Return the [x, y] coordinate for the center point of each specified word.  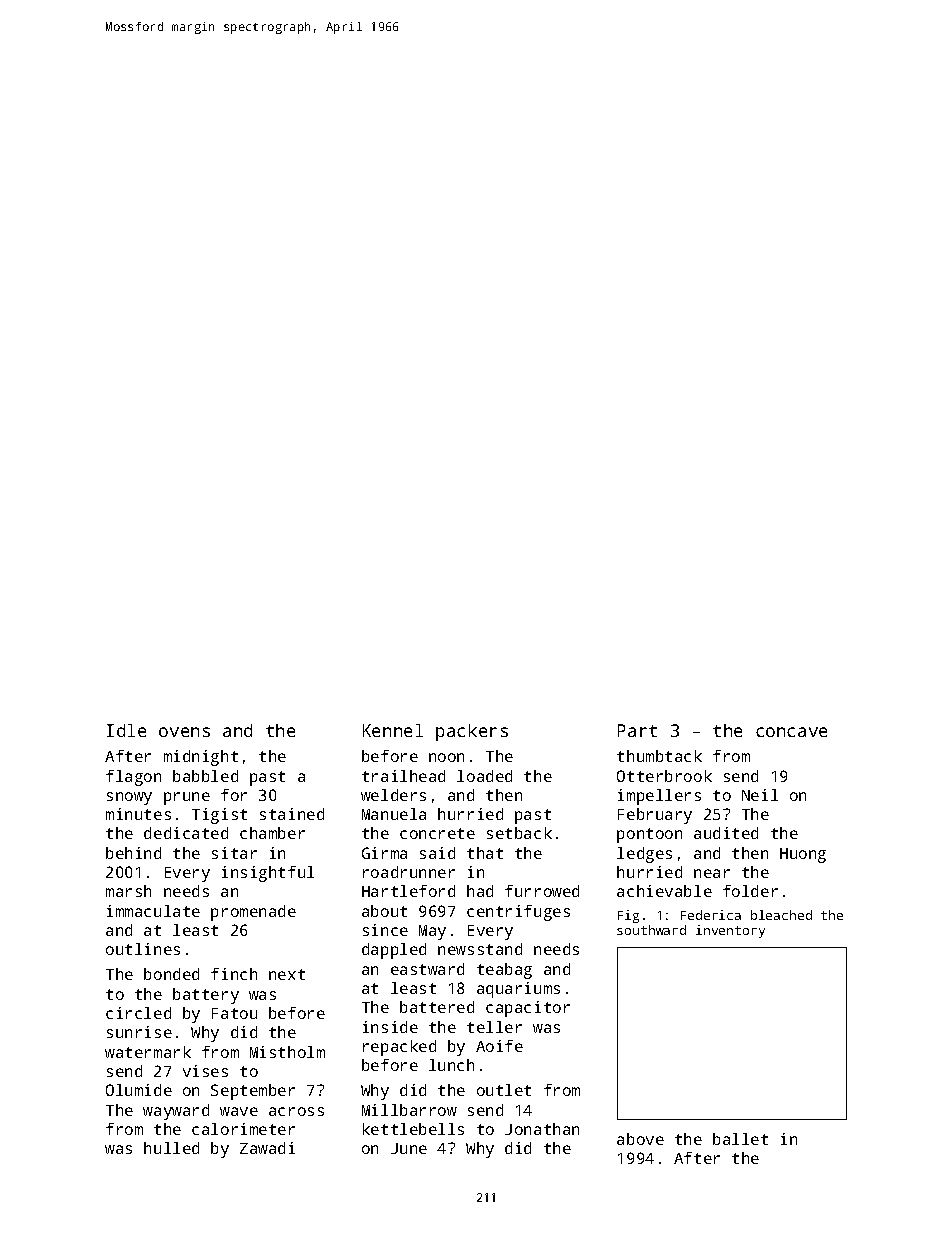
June [409, 1148]
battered [437, 1007]
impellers [659, 797]
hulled [171, 1148]
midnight [201, 758]
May [432, 932]
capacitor [528, 1009]
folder [750, 891]
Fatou [234, 1013]
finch [234, 974]
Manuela [394, 814]
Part [637, 730]
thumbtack [659, 756]
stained [292, 814]
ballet [740, 1139]
